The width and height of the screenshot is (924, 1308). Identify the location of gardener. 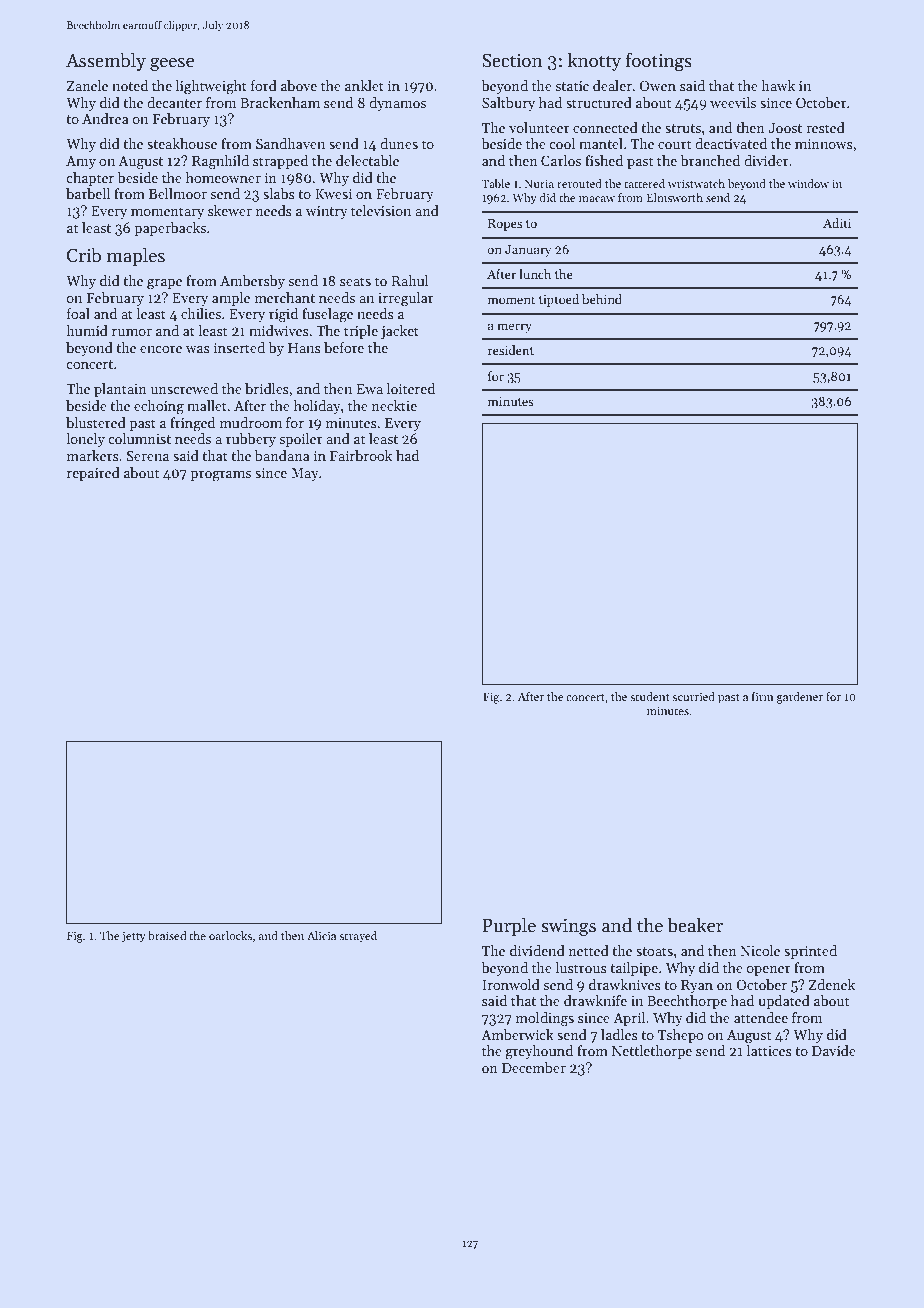
(800, 698).
